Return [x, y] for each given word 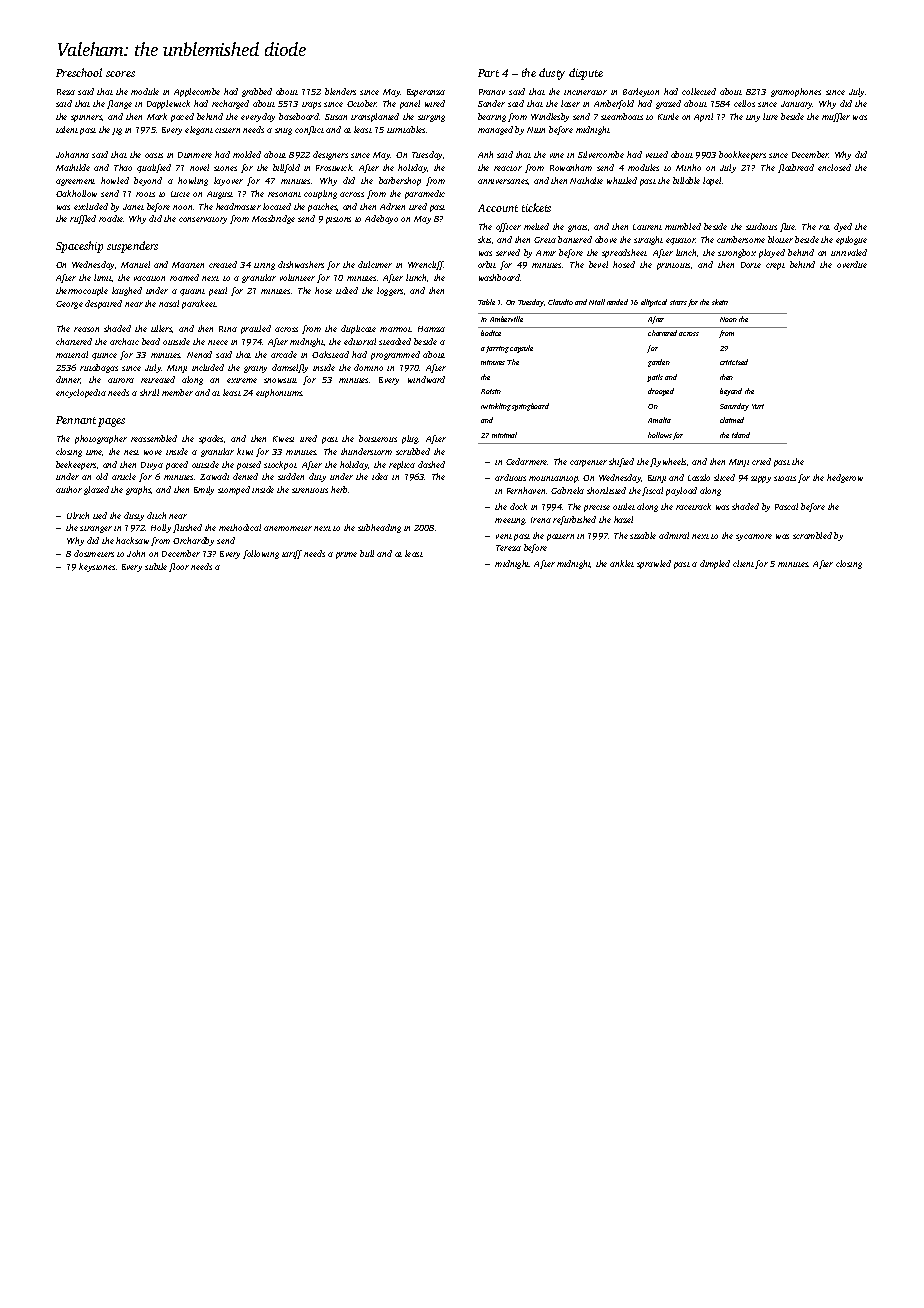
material [72, 354]
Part [488, 73]
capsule [521, 349]
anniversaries [503, 182]
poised [249, 465]
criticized [734, 362]
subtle [156, 566]
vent [504, 536]
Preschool [79, 72]
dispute [586, 74]
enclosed [834, 167]
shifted [621, 462]
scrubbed [413, 451]
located [277, 206]
